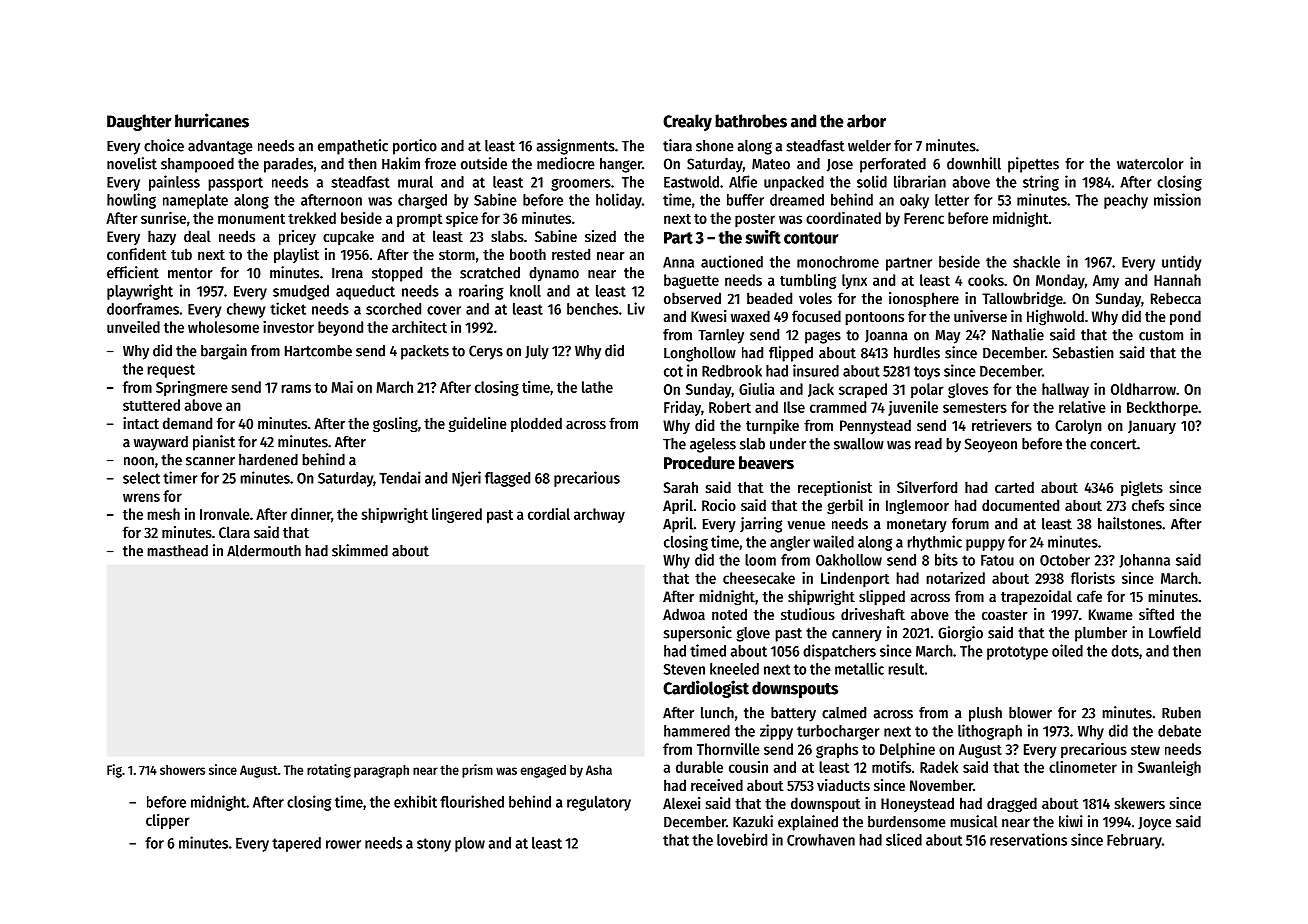 This screenshot has height=924, width=1308. I want to click on explained, so click(808, 823).
